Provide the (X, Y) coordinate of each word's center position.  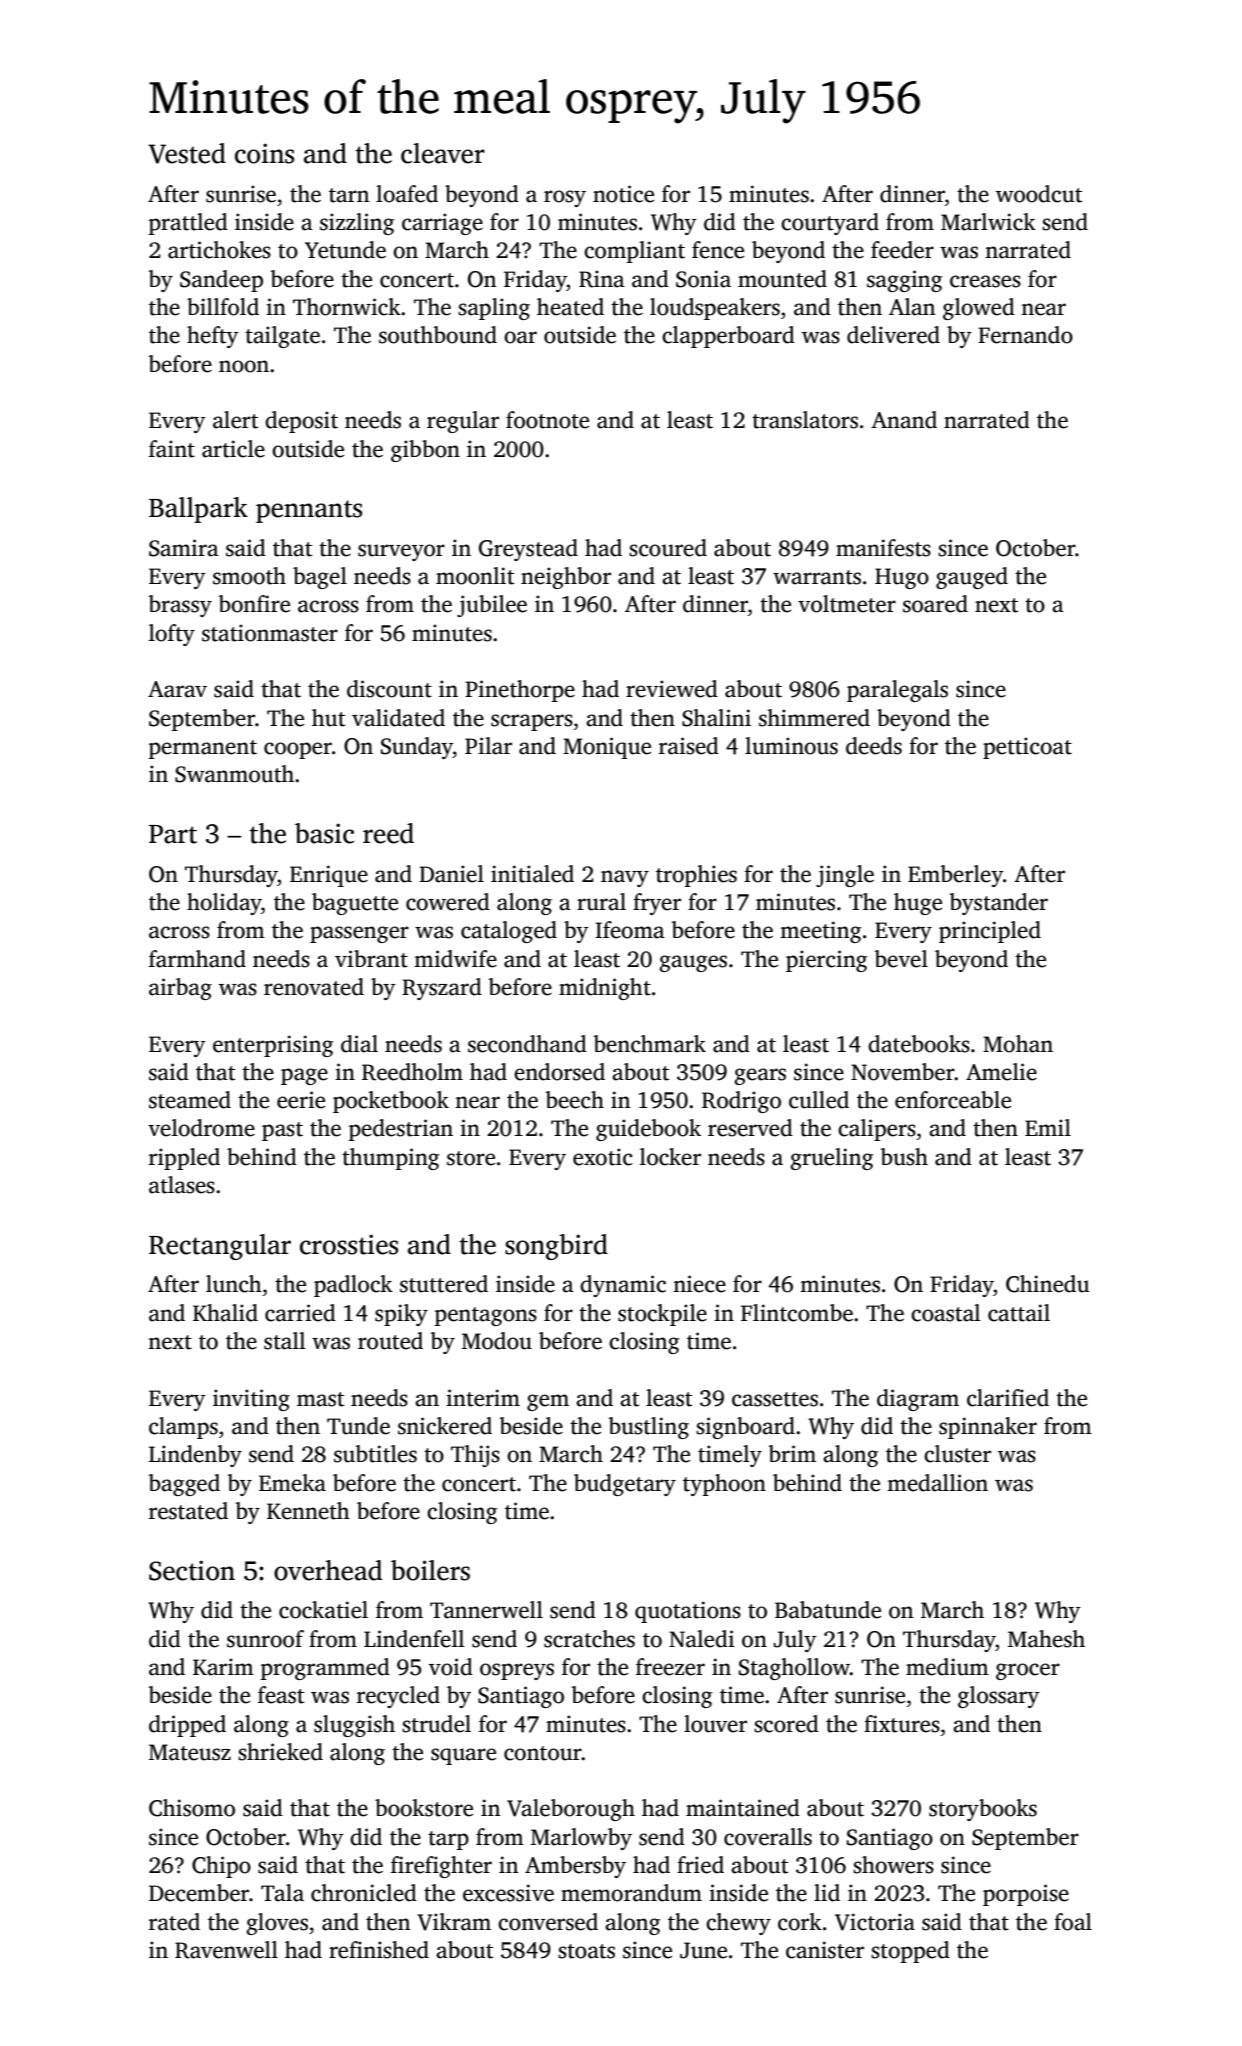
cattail (1019, 1313)
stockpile (662, 1315)
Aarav (177, 689)
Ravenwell (226, 1950)
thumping (390, 1159)
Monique (607, 748)
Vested (187, 153)
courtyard (830, 224)
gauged (972, 578)
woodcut (1039, 194)
